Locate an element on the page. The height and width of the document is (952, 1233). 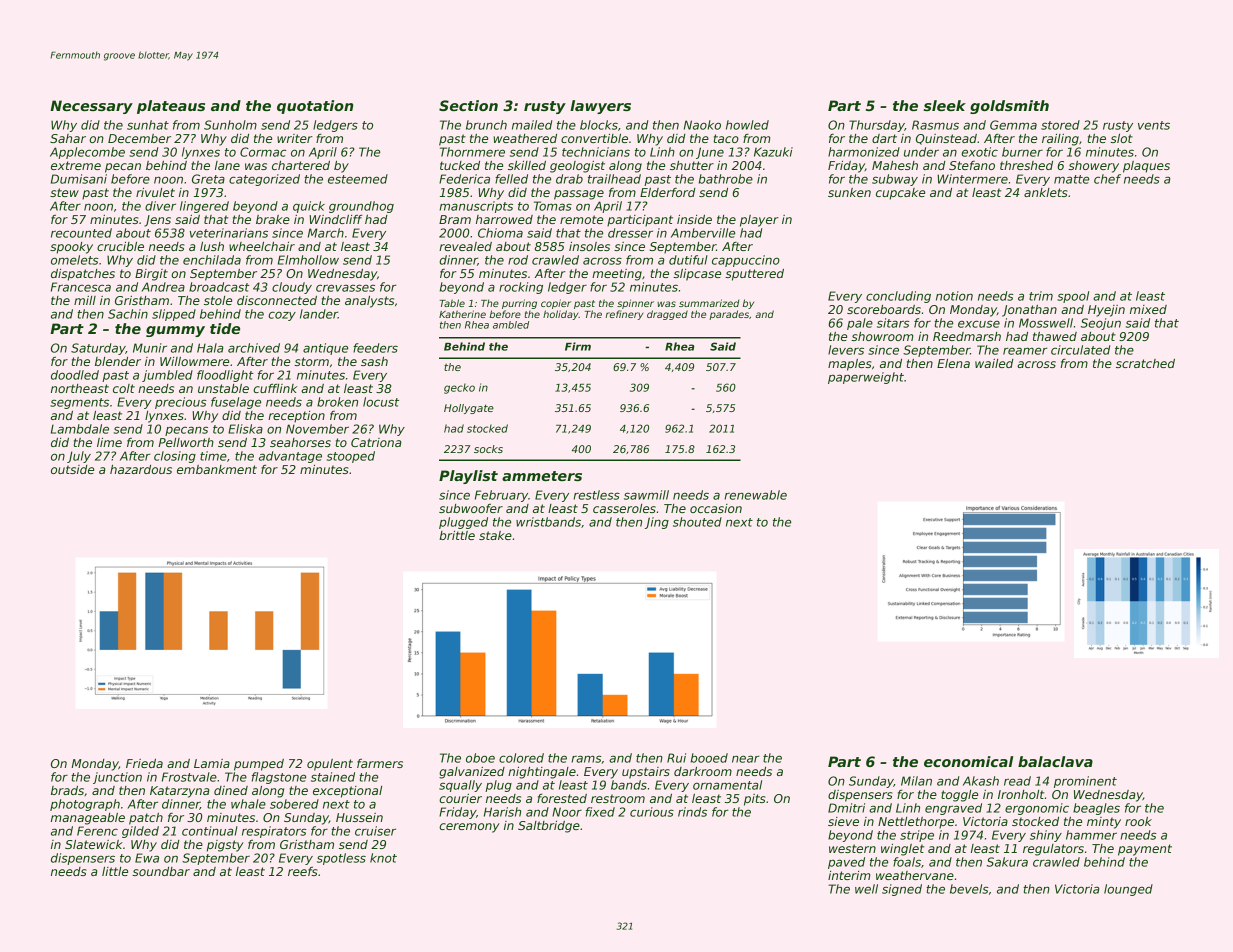
mixed is located at coordinates (1148, 309).
